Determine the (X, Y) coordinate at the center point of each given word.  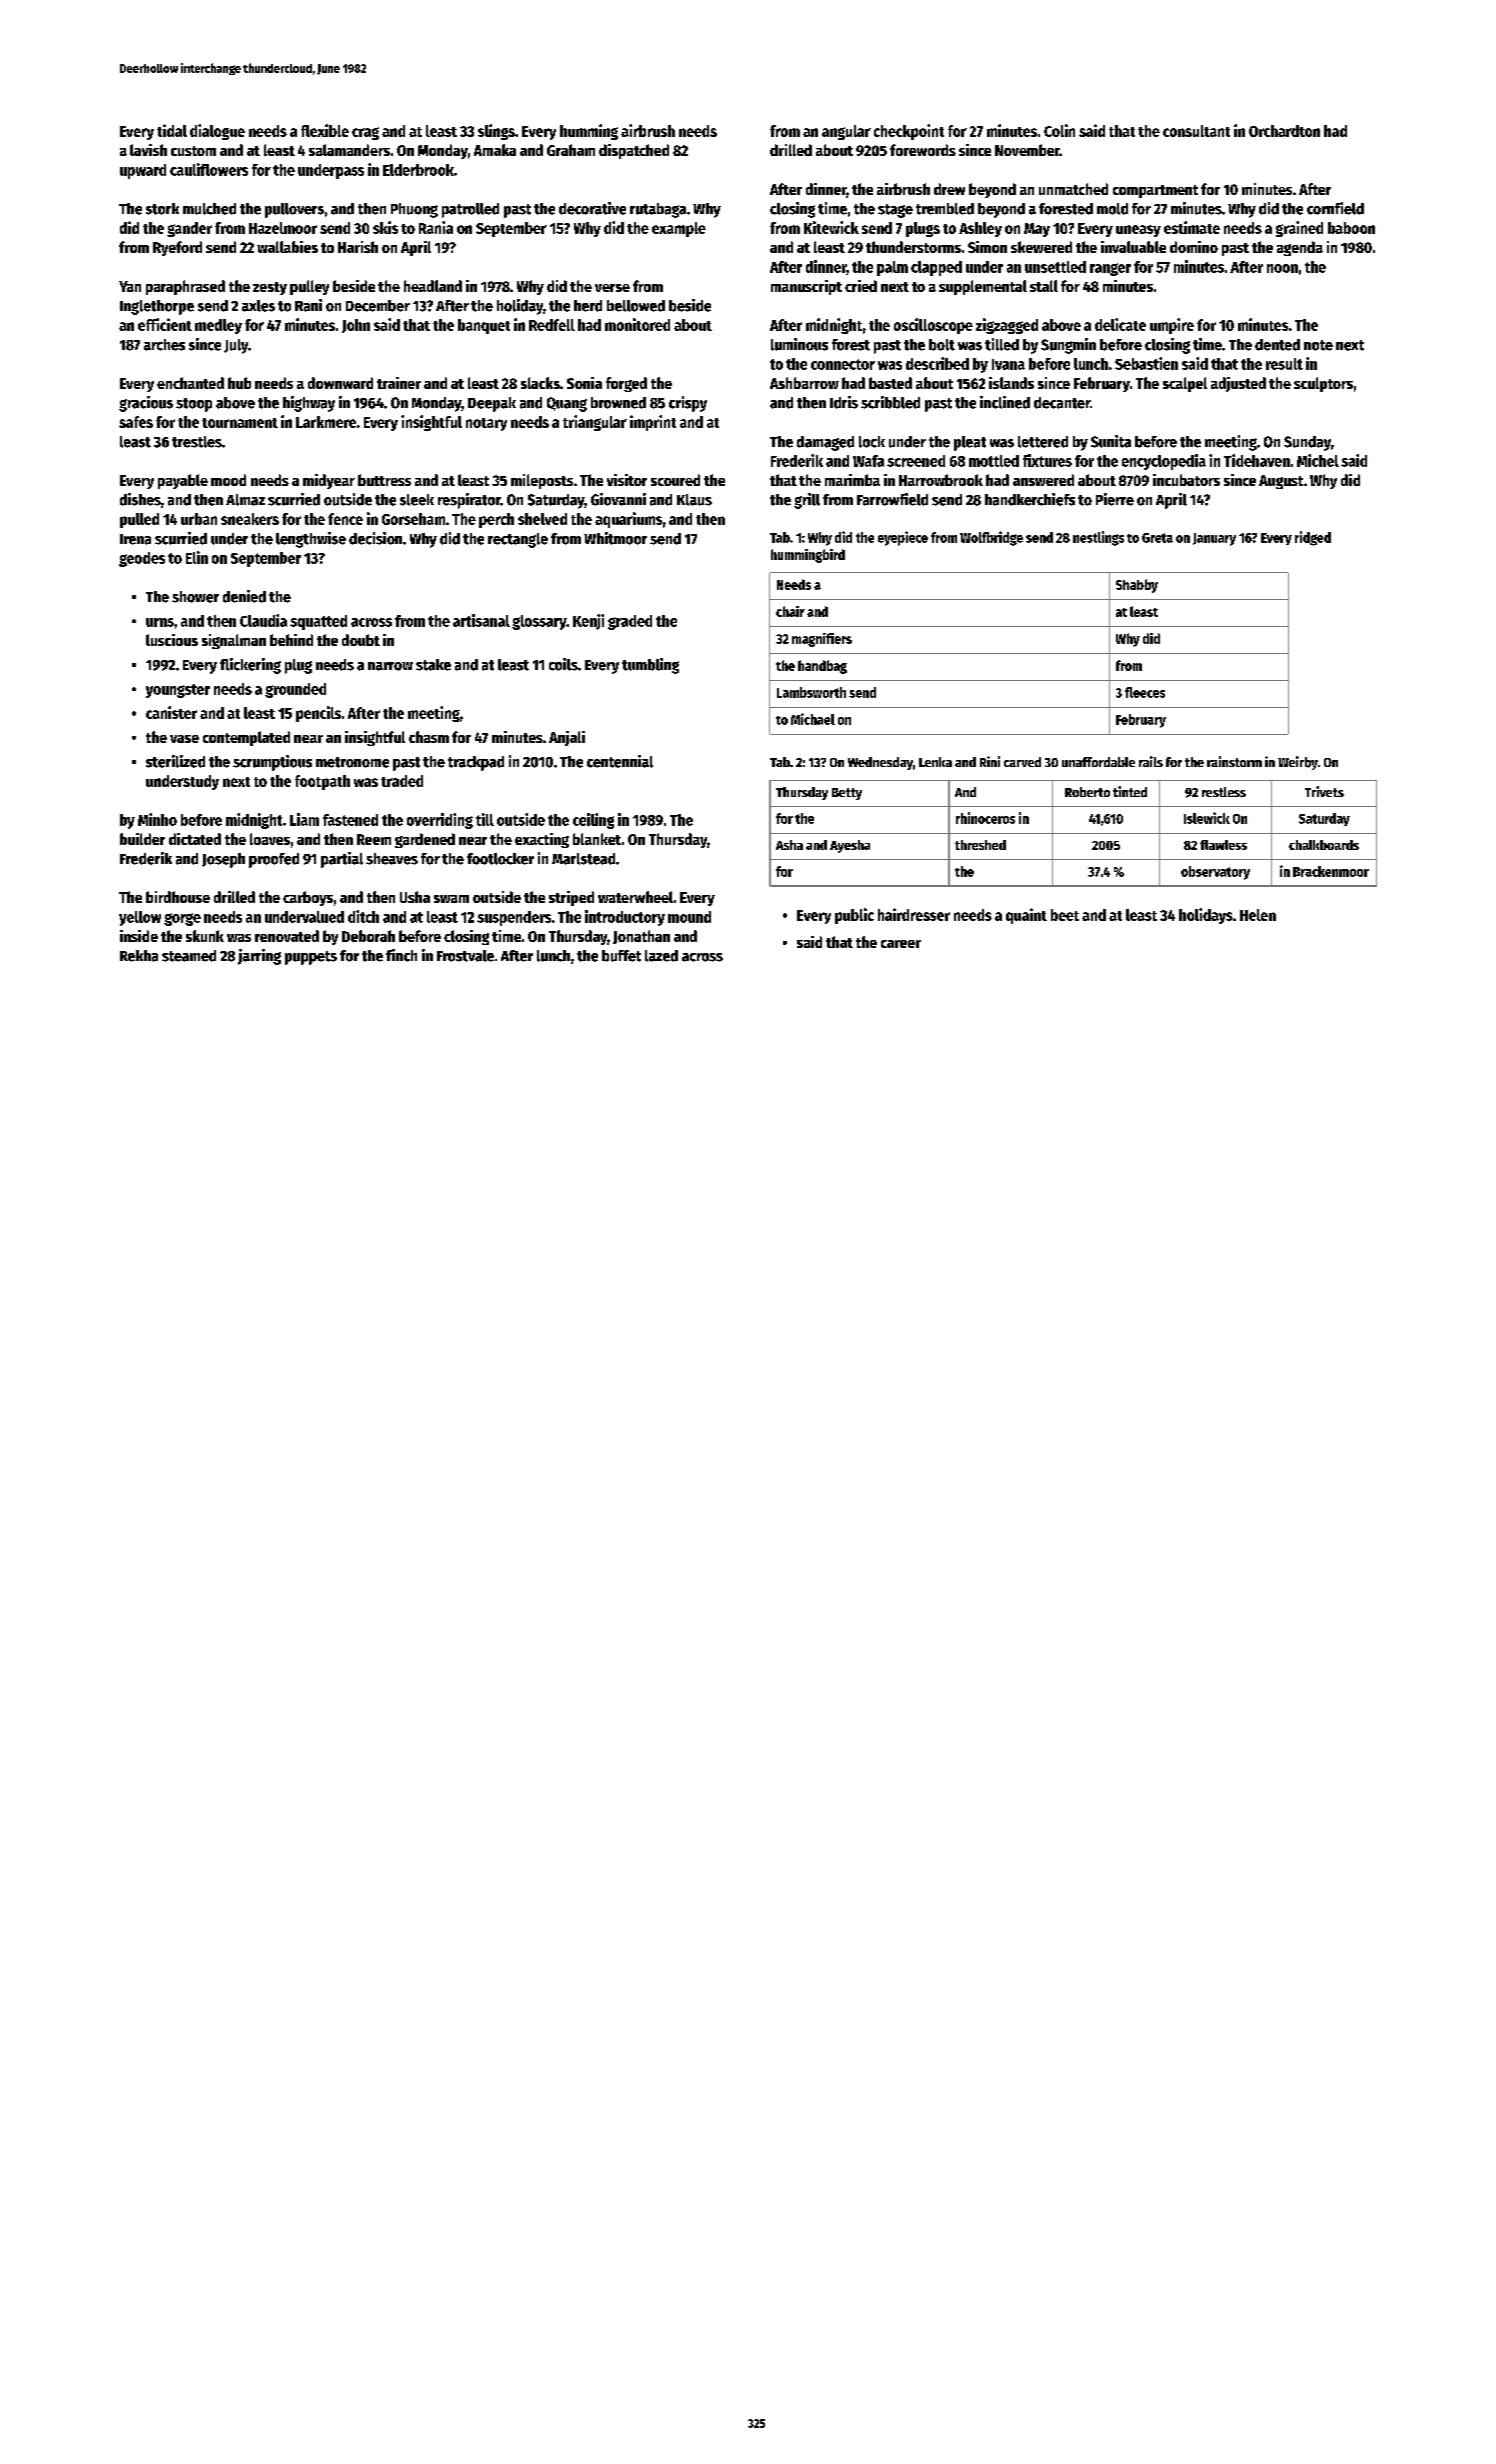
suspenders (514, 918)
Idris (844, 402)
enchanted (190, 383)
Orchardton (1284, 131)
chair (790, 611)
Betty (847, 794)
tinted (1130, 791)
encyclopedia (1164, 462)
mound (689, 917)
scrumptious (272, 763)
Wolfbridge (991, 538)
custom (193, 151)
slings (496, 132)
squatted (318, 622)
